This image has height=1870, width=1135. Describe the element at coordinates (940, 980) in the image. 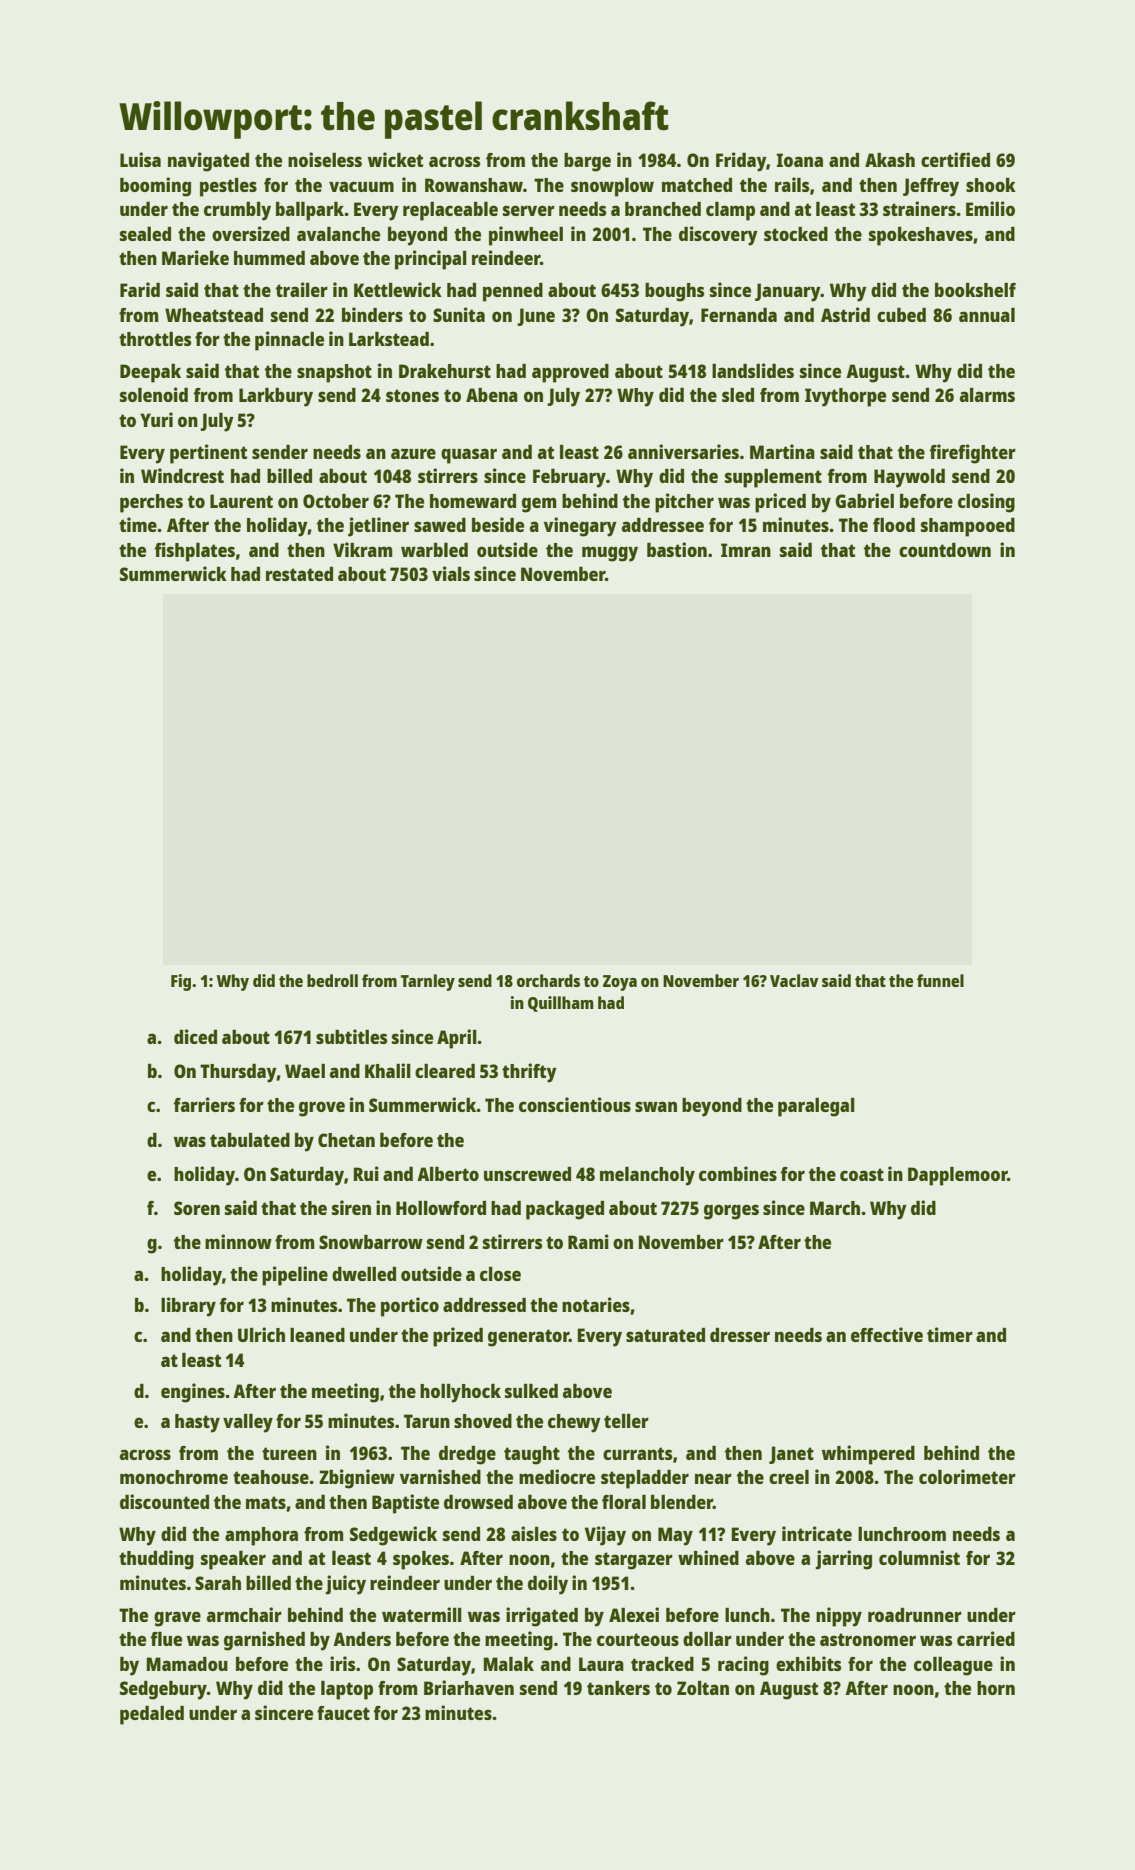

I see `funnel` at that location.
